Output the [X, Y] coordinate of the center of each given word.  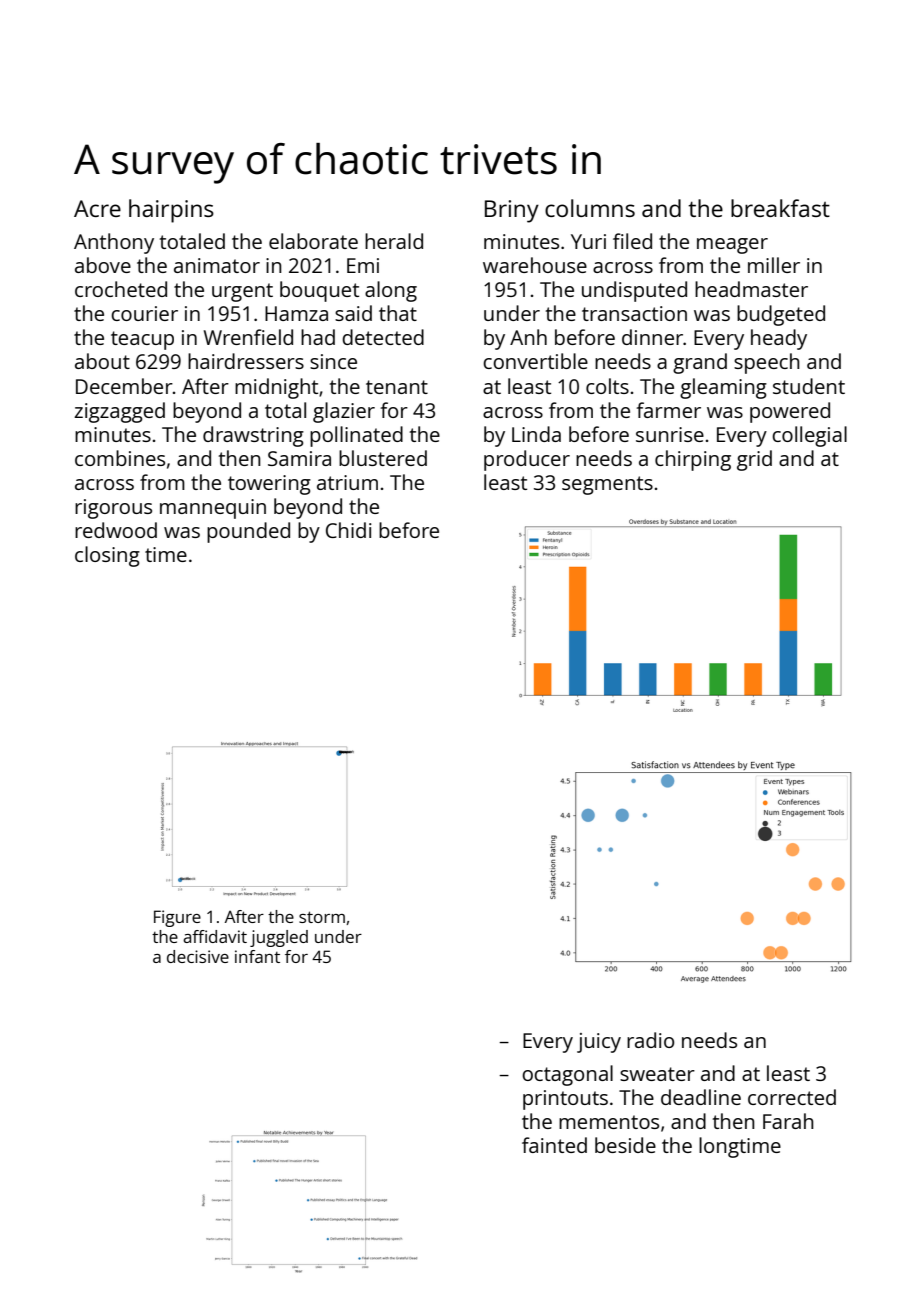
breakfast [780, 208]
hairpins [171, 211]
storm [322, 917]
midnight [276, 388]
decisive [198, 956]
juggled [279, 938]
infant [257, 956]
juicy [599, 1043]
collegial [809, 436]
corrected [792, 1097]
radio [650, 1040]
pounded [248, 532]
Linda [536, 434]
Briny [512, 211]
